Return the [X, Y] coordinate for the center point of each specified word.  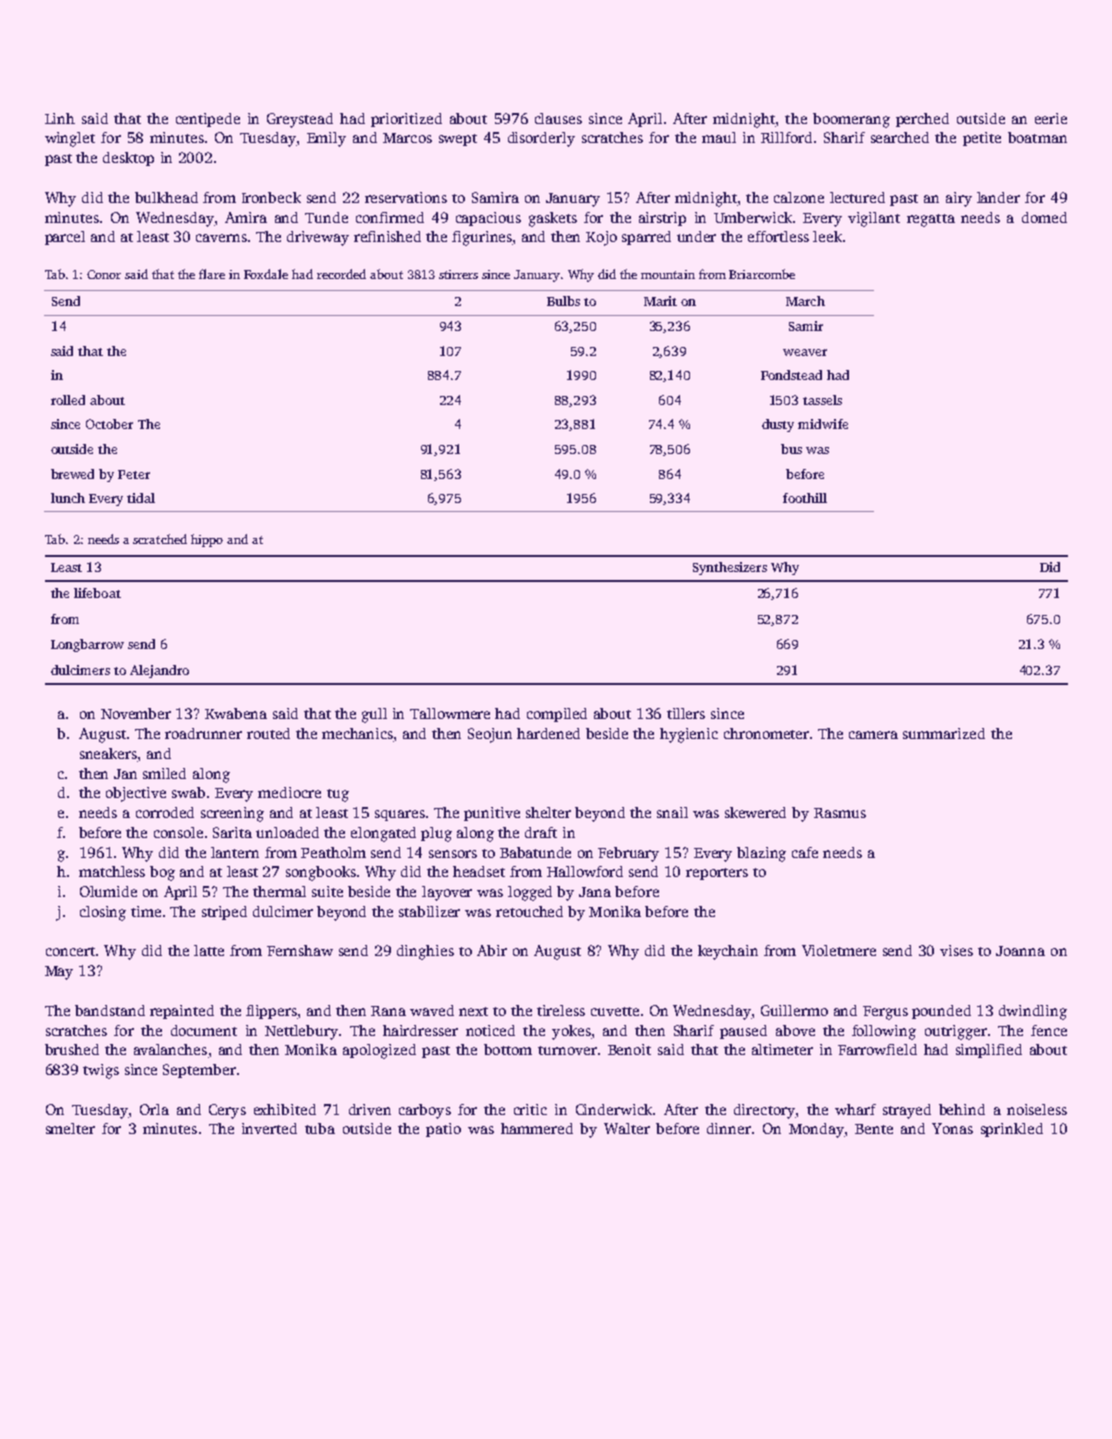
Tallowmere [450, 713]
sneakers [108, 753]
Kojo [601, 238]
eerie [1051, 118]
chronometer [766, 733]
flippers [271, 1012]
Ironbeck [271, 197]
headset [479, 871]
